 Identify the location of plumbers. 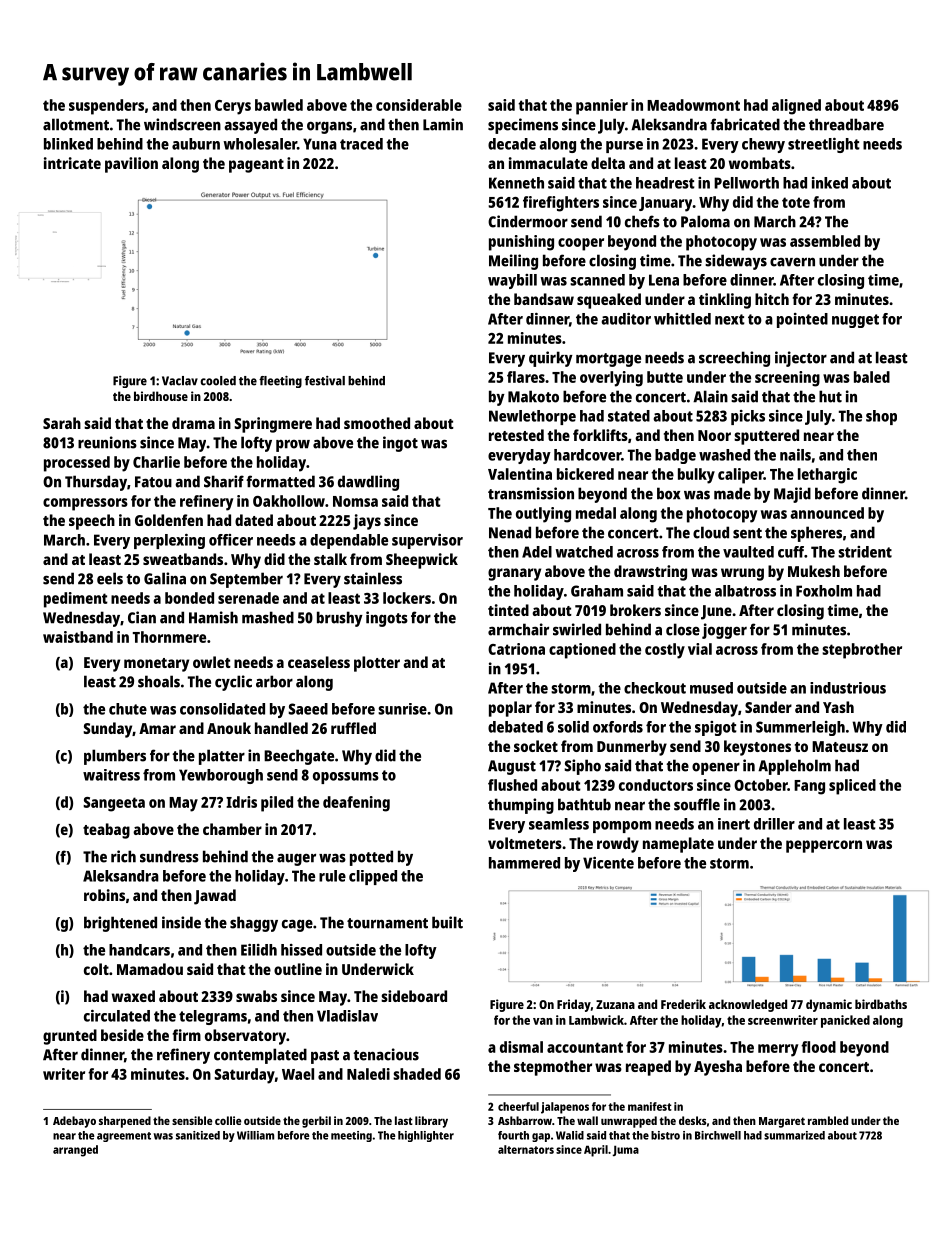
(115, 757).
